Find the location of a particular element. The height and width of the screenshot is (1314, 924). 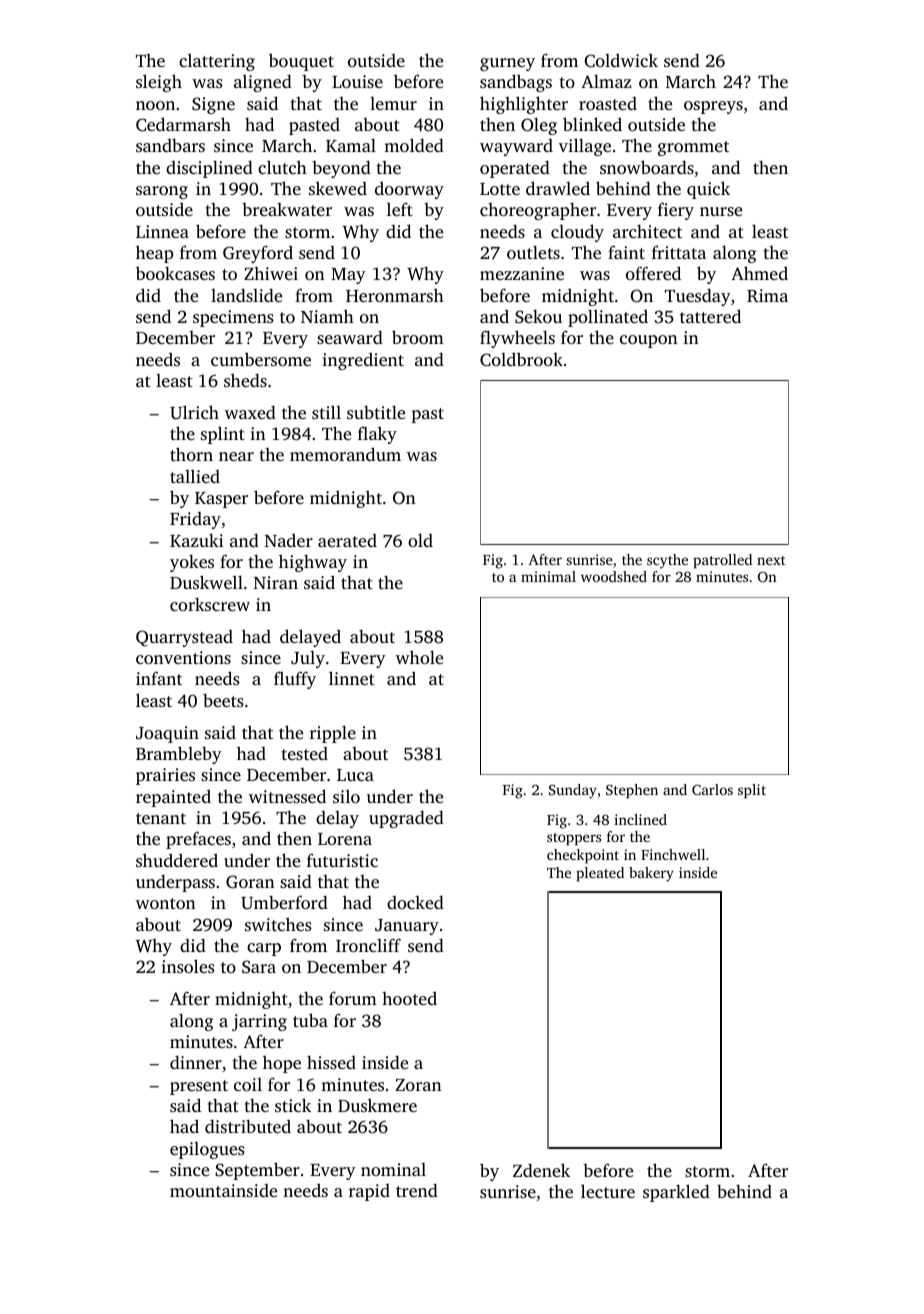

bakery is located at coordinates (651, 874).
